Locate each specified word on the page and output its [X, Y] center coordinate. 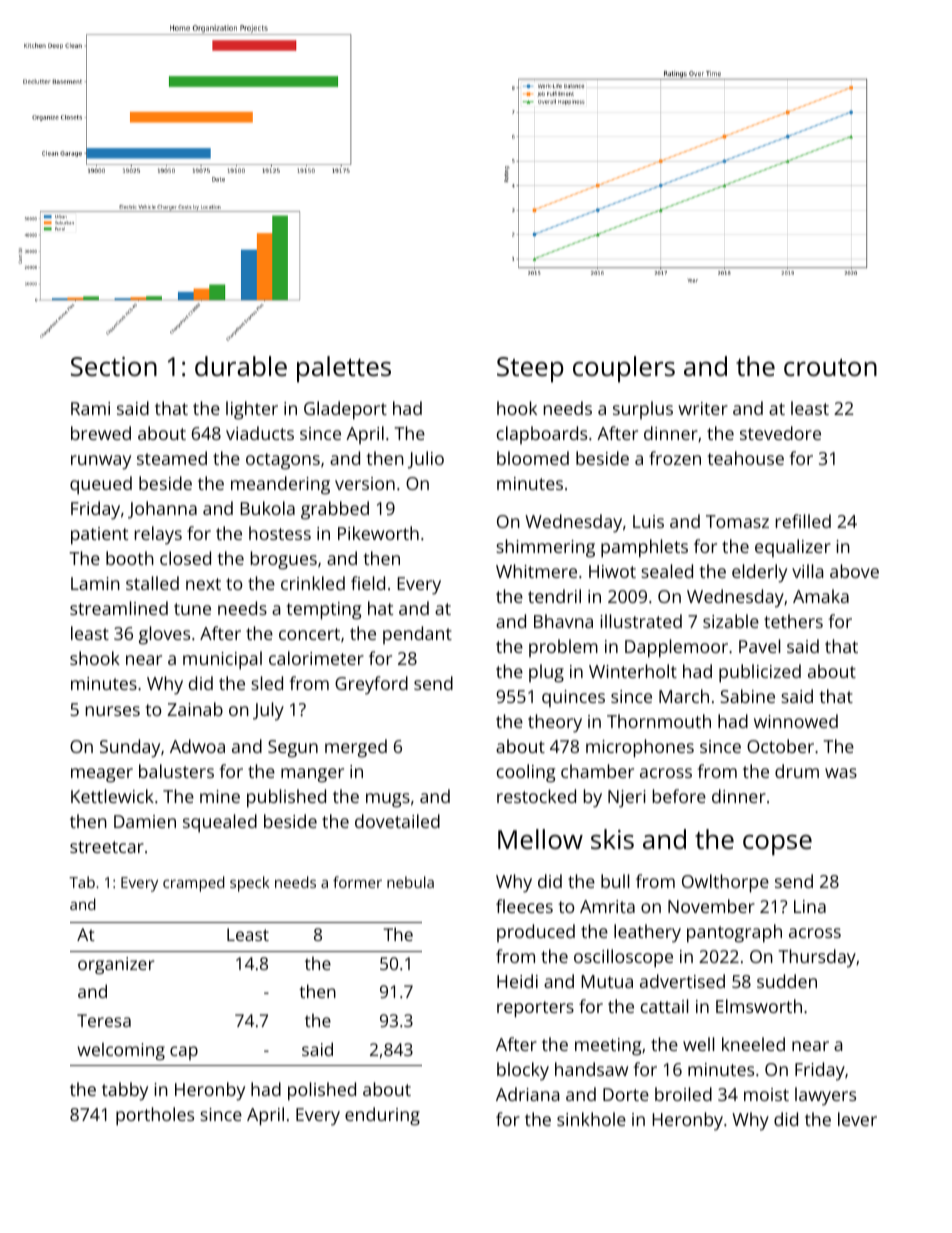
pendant [417, 635]
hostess [280, 533]
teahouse [745, 458]
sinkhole [591, 1119]
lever [857, 1119]
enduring [382, 1116]
